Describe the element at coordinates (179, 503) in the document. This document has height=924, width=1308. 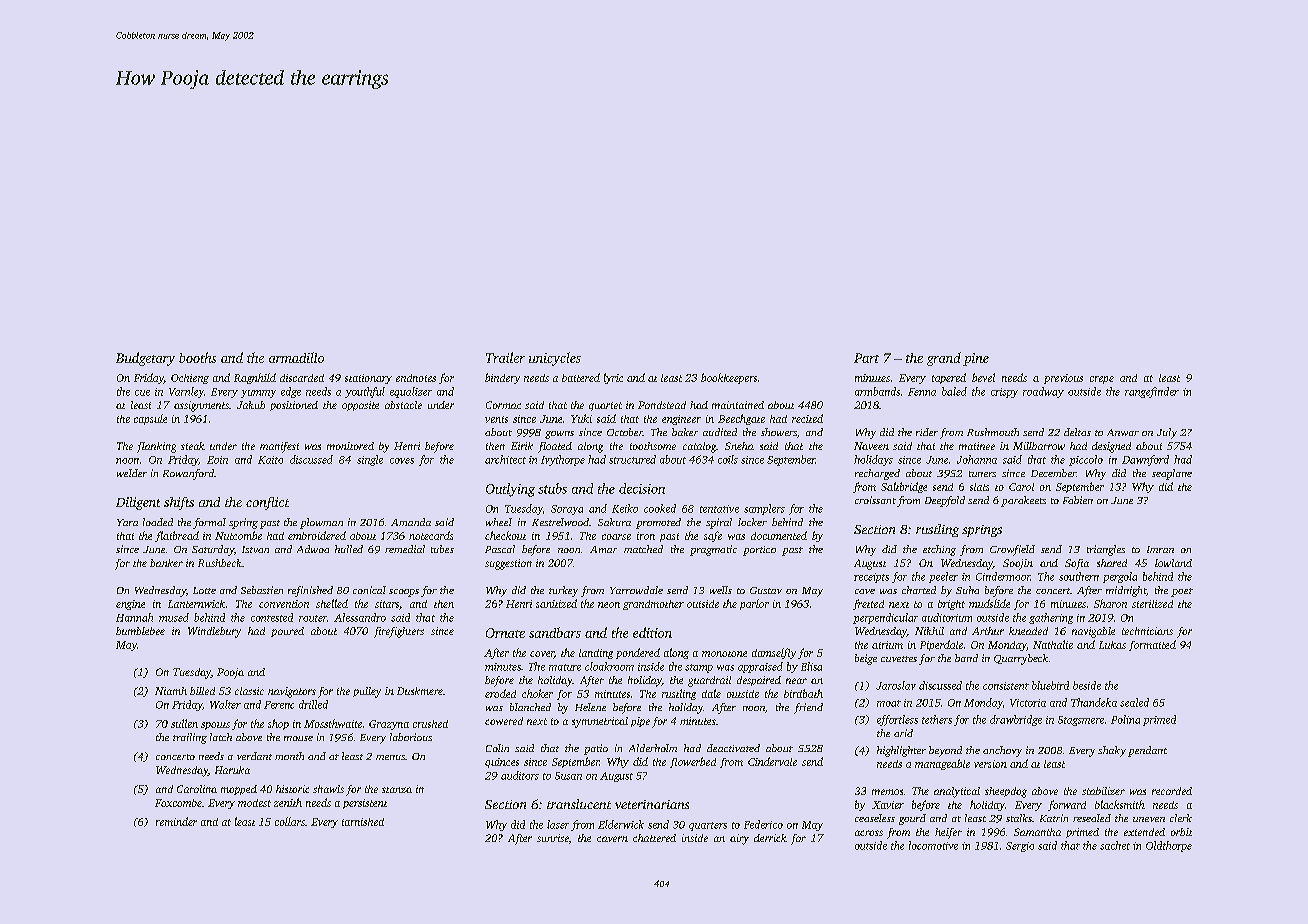
I see `shifts` at that location.
